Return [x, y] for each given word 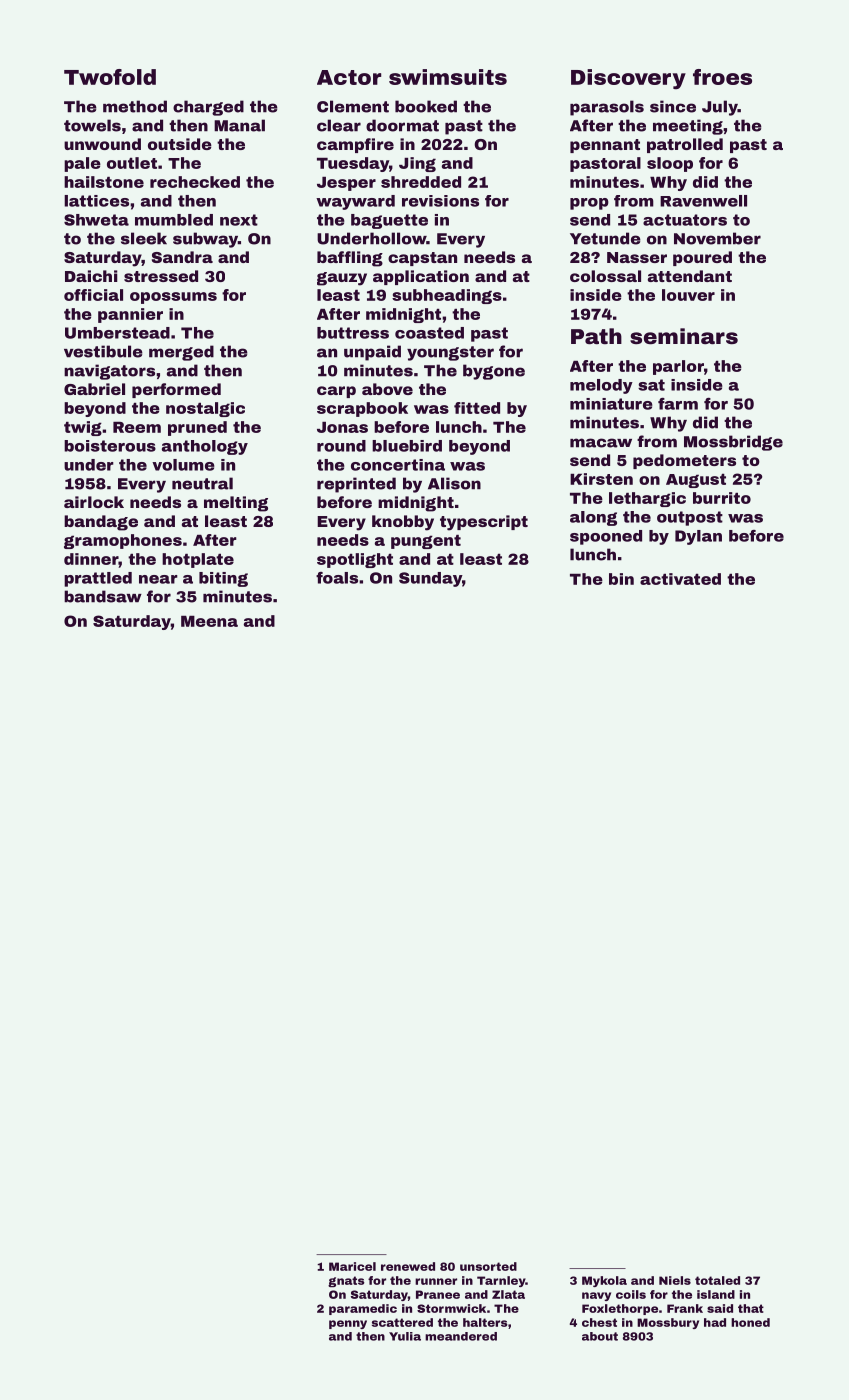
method [135, 106]
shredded [421, 182]
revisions [440, 201]
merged [181, 353]
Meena [209, 621]
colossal [605, 276]
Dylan [698, 537]
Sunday [430, 579]
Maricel [352, 1266]
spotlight [355, 560]
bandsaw [103, 596]
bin [621, 579]
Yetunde [605, 238]
